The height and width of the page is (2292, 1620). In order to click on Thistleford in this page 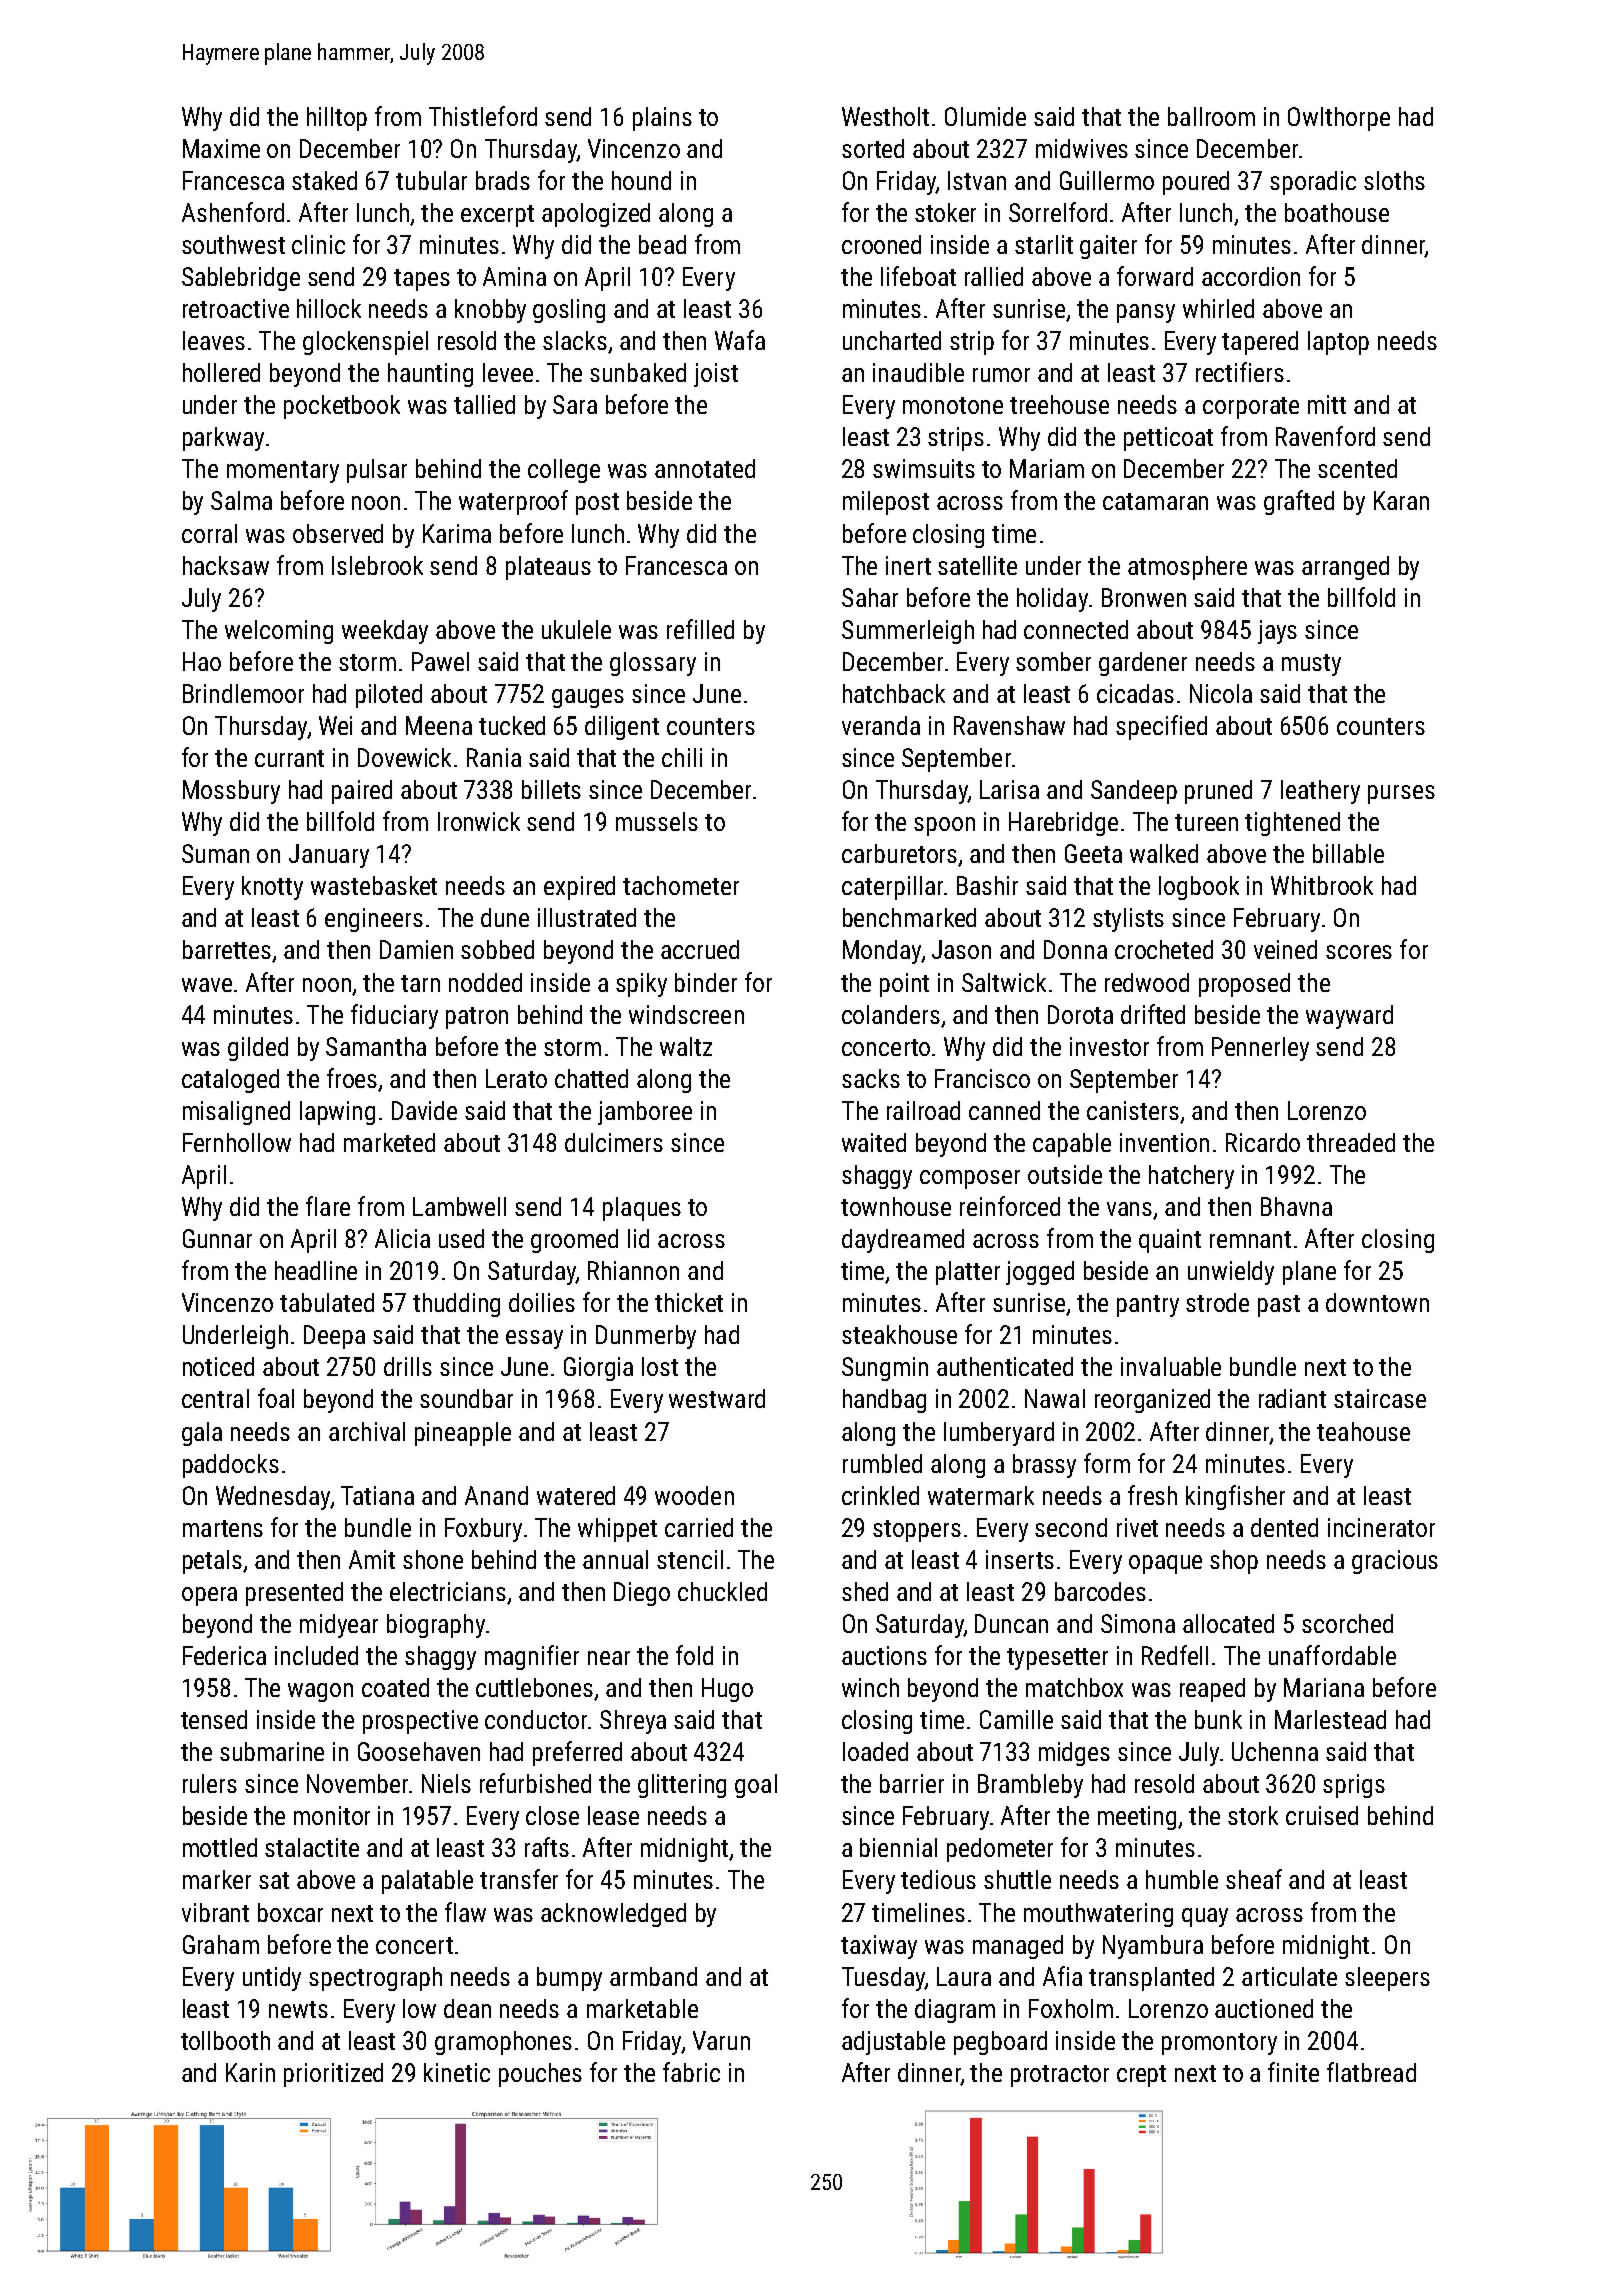, I will do `click(483, 116)`.
